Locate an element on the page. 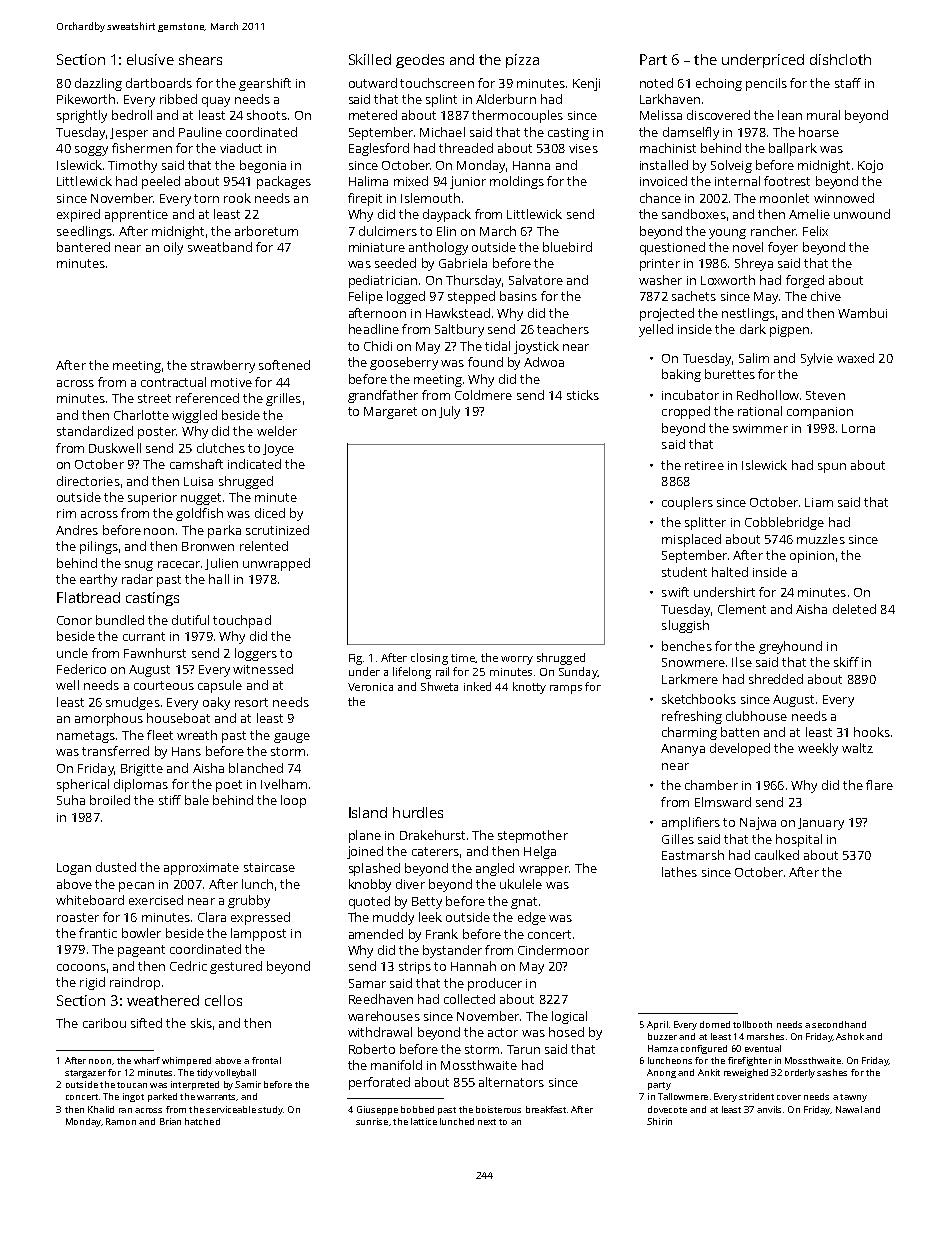 The width and height of the document is (952, 1233). pizza is located at coordinates (522, 61).
